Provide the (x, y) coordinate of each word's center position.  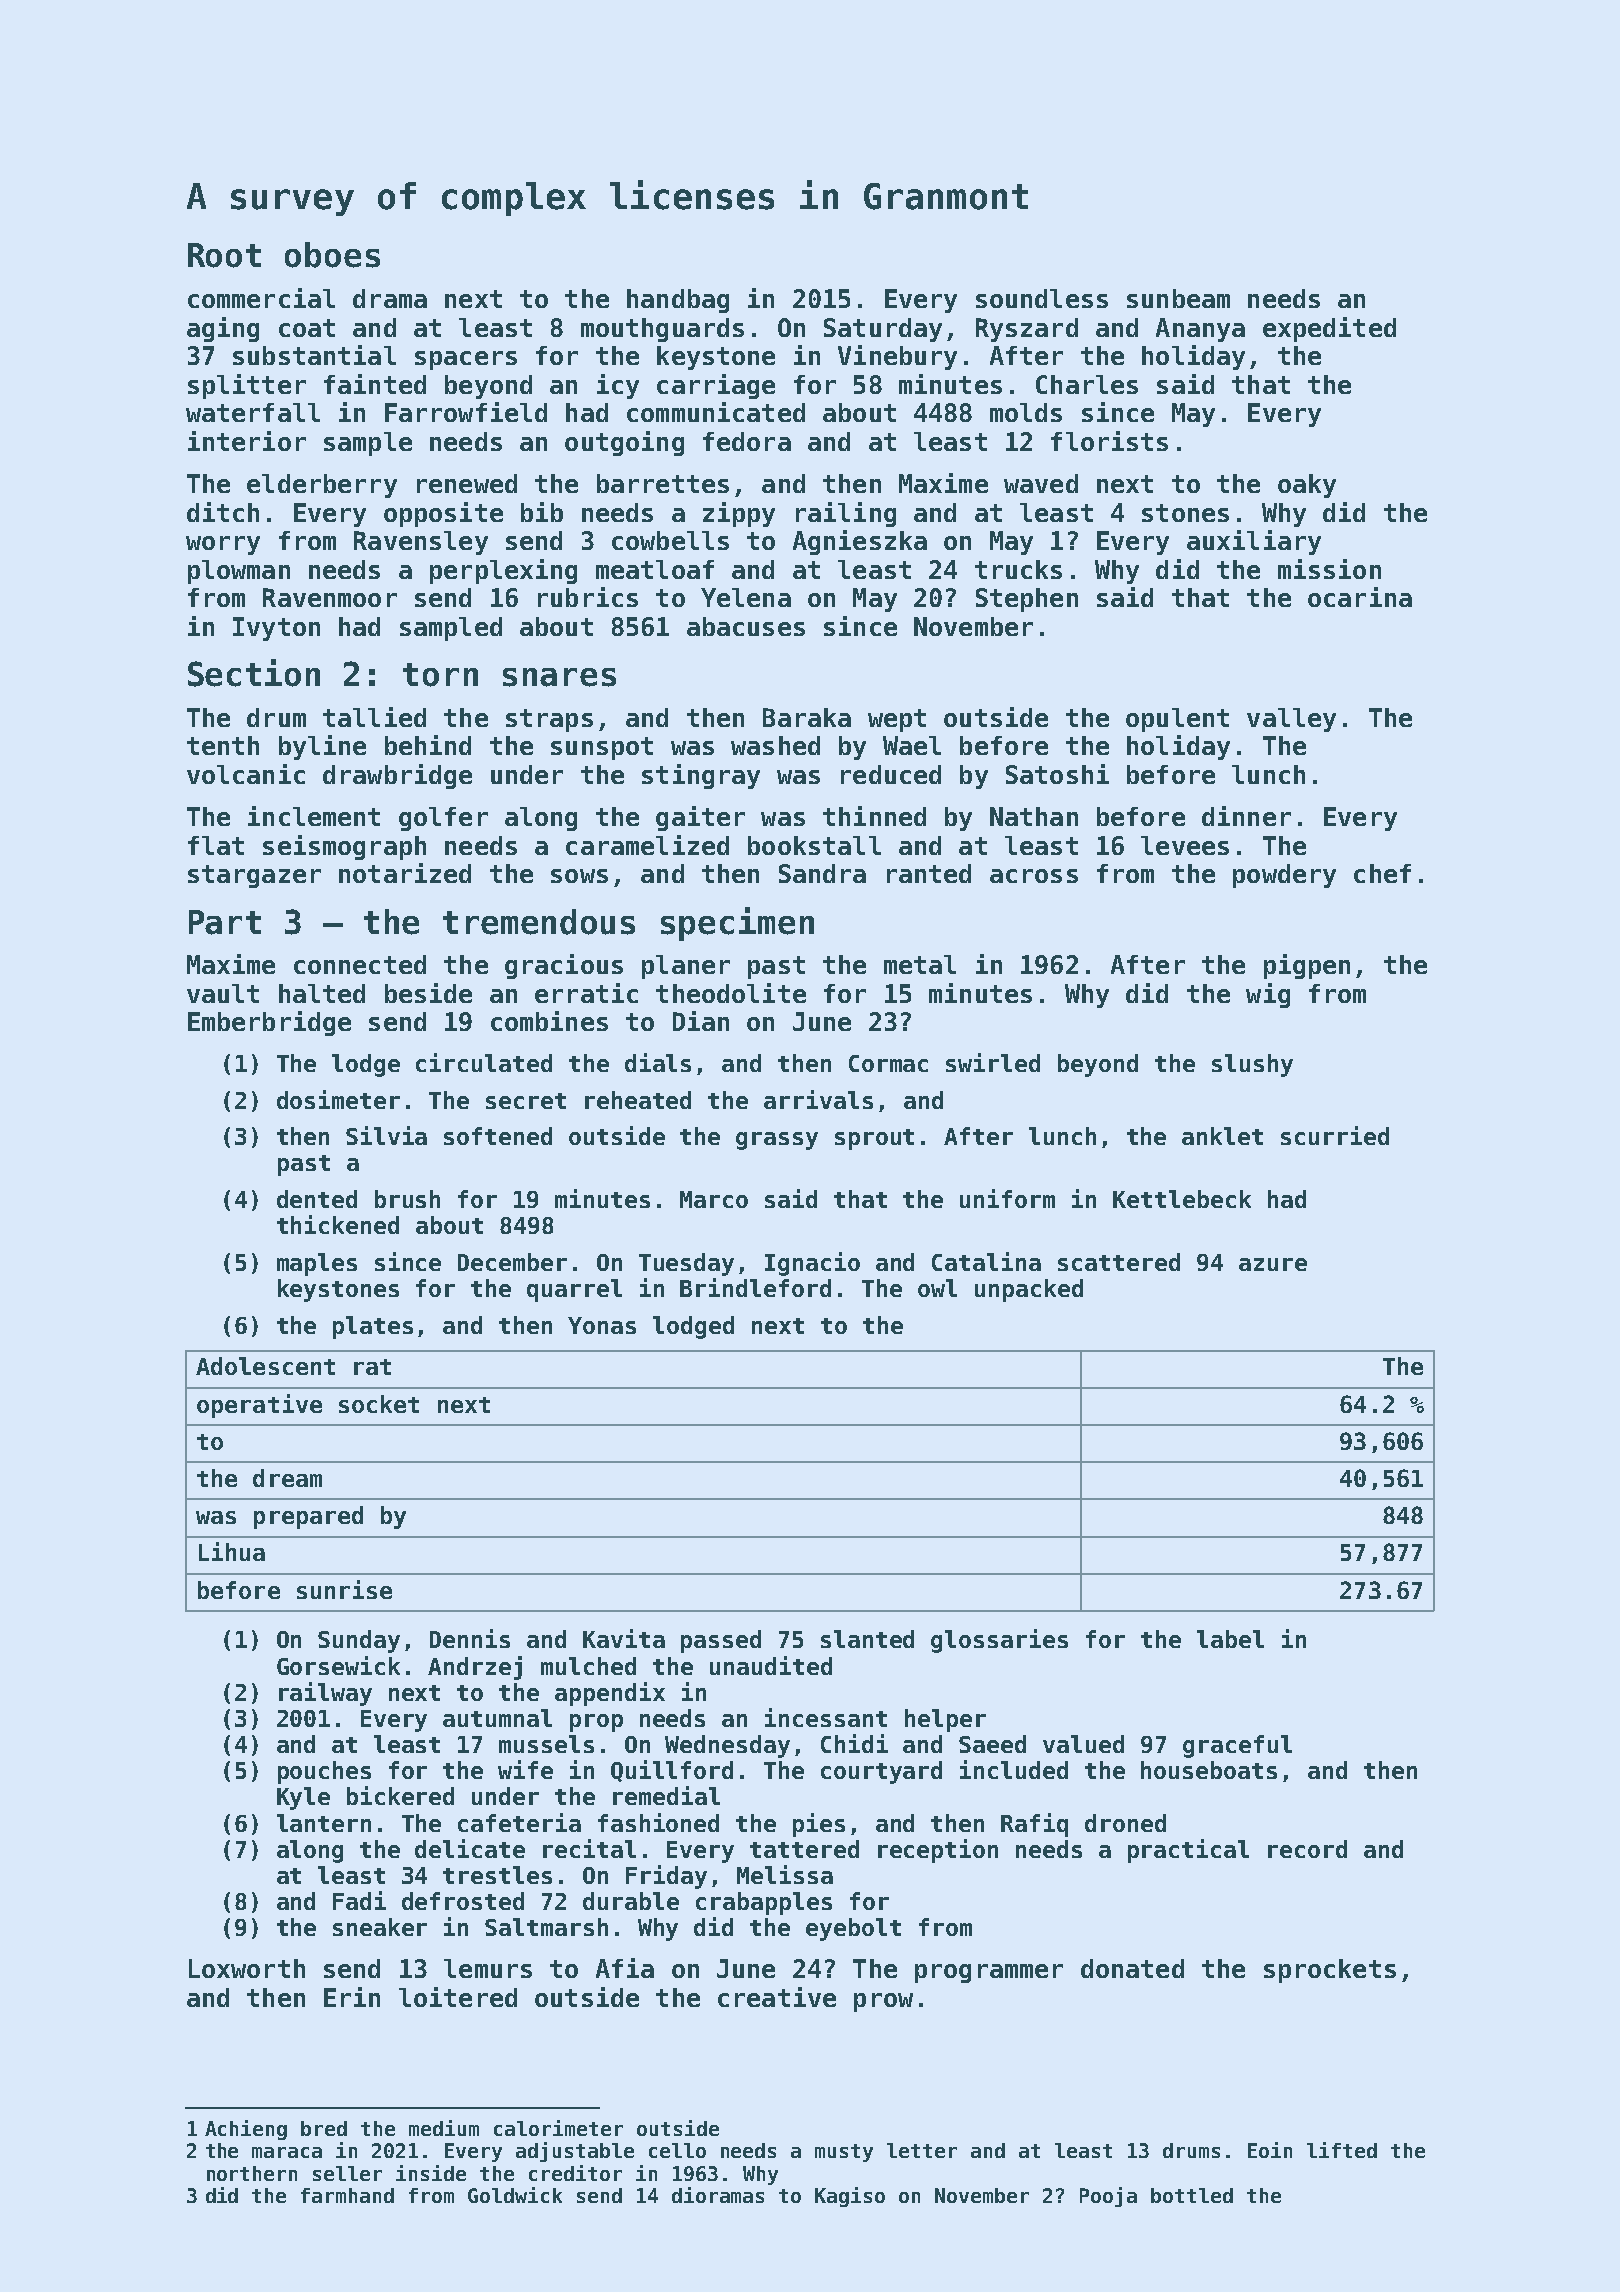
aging (223, 329)
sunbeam (1178, 298)
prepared (308, 1517)
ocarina (1360, 597)
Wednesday (727, 1746)
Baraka (807, 717)
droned (1125, 1823)
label (1230, 1639)
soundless (1042, 298)
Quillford (672, 1771)
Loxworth (247, 1968)
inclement (314, 816)
